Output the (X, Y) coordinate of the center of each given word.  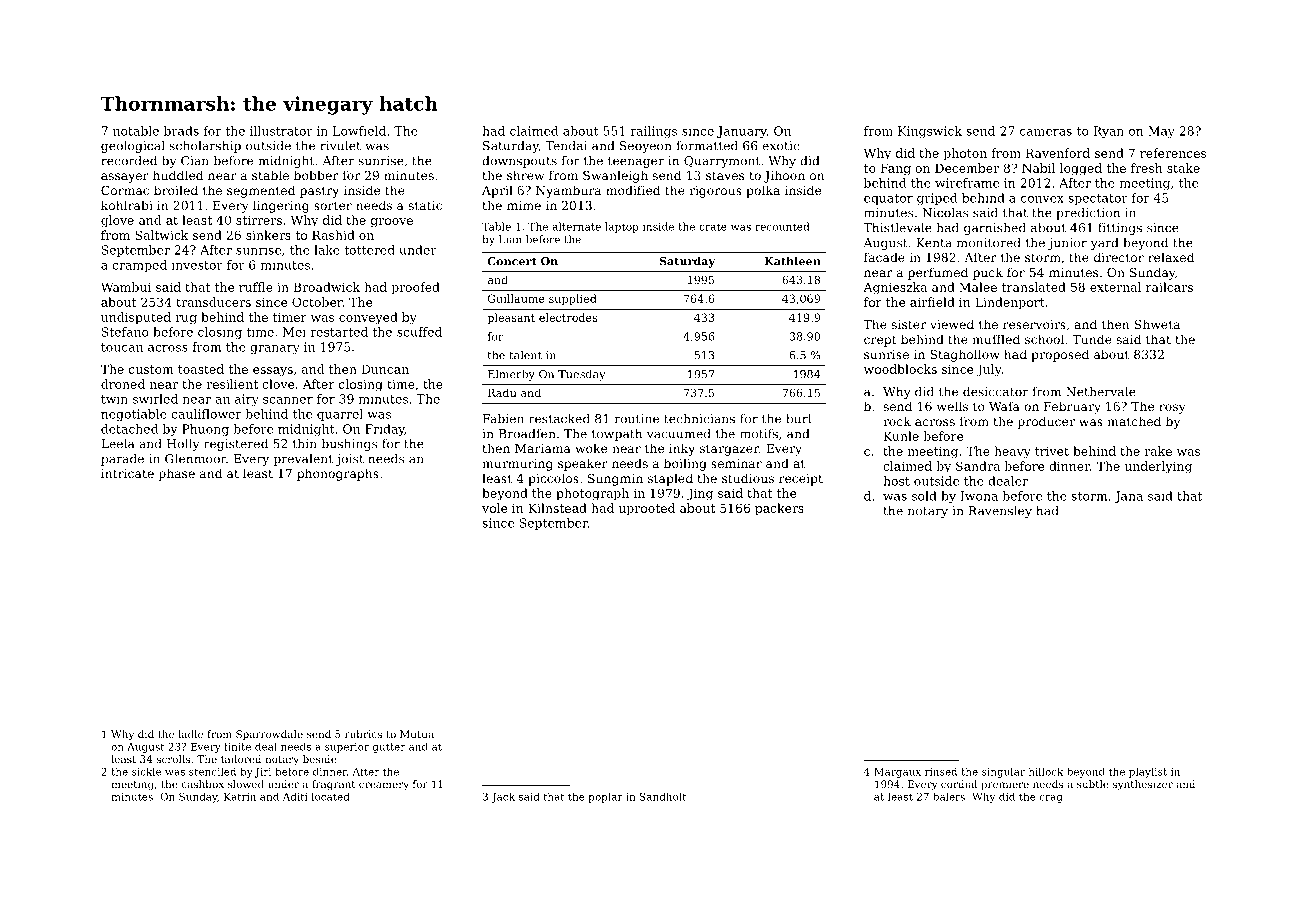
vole (494, 508)
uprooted (646, 509)
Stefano (125, 332)
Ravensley (1000, 512)
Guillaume (516, 298)
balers (949, 797)
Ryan (1108, 132)
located (330, 797)
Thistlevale (898, 228)
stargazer (729, 450)
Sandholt (663, 797)
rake (1158, 451)
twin (114, 399)
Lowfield (359, 131)
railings (654, 132)
